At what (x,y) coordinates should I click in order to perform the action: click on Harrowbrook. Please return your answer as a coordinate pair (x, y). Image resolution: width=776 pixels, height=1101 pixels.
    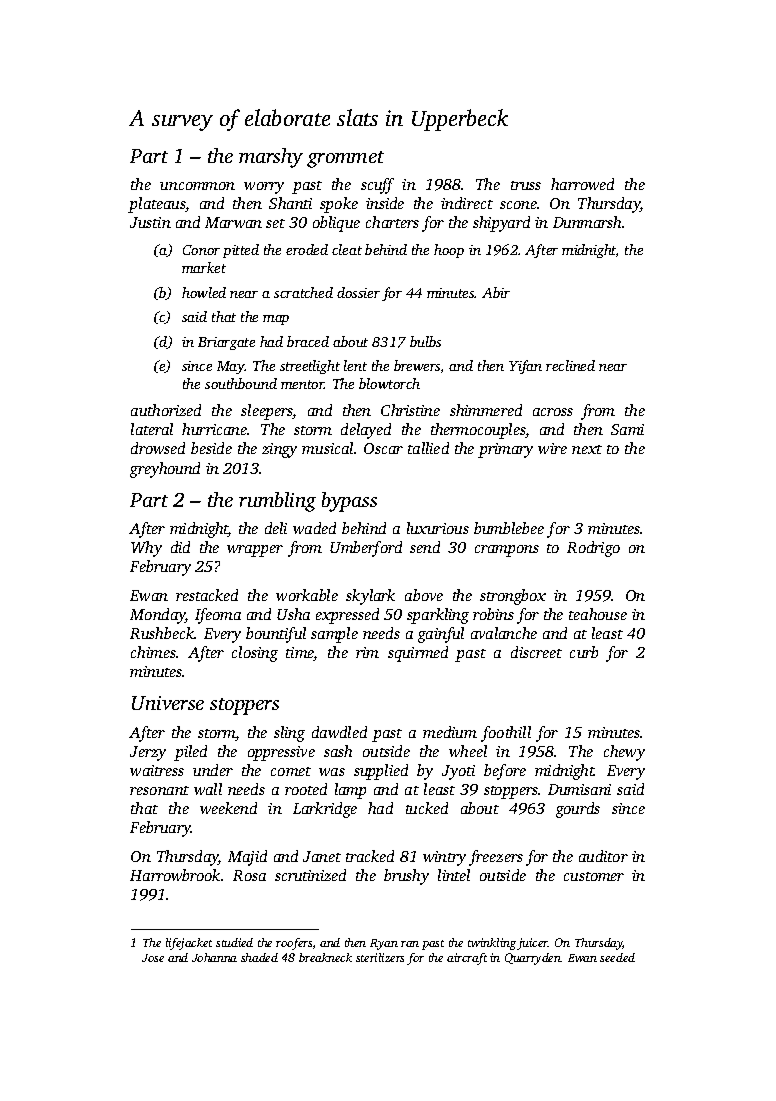
    Looking at the image, I should click on (175, 875).
